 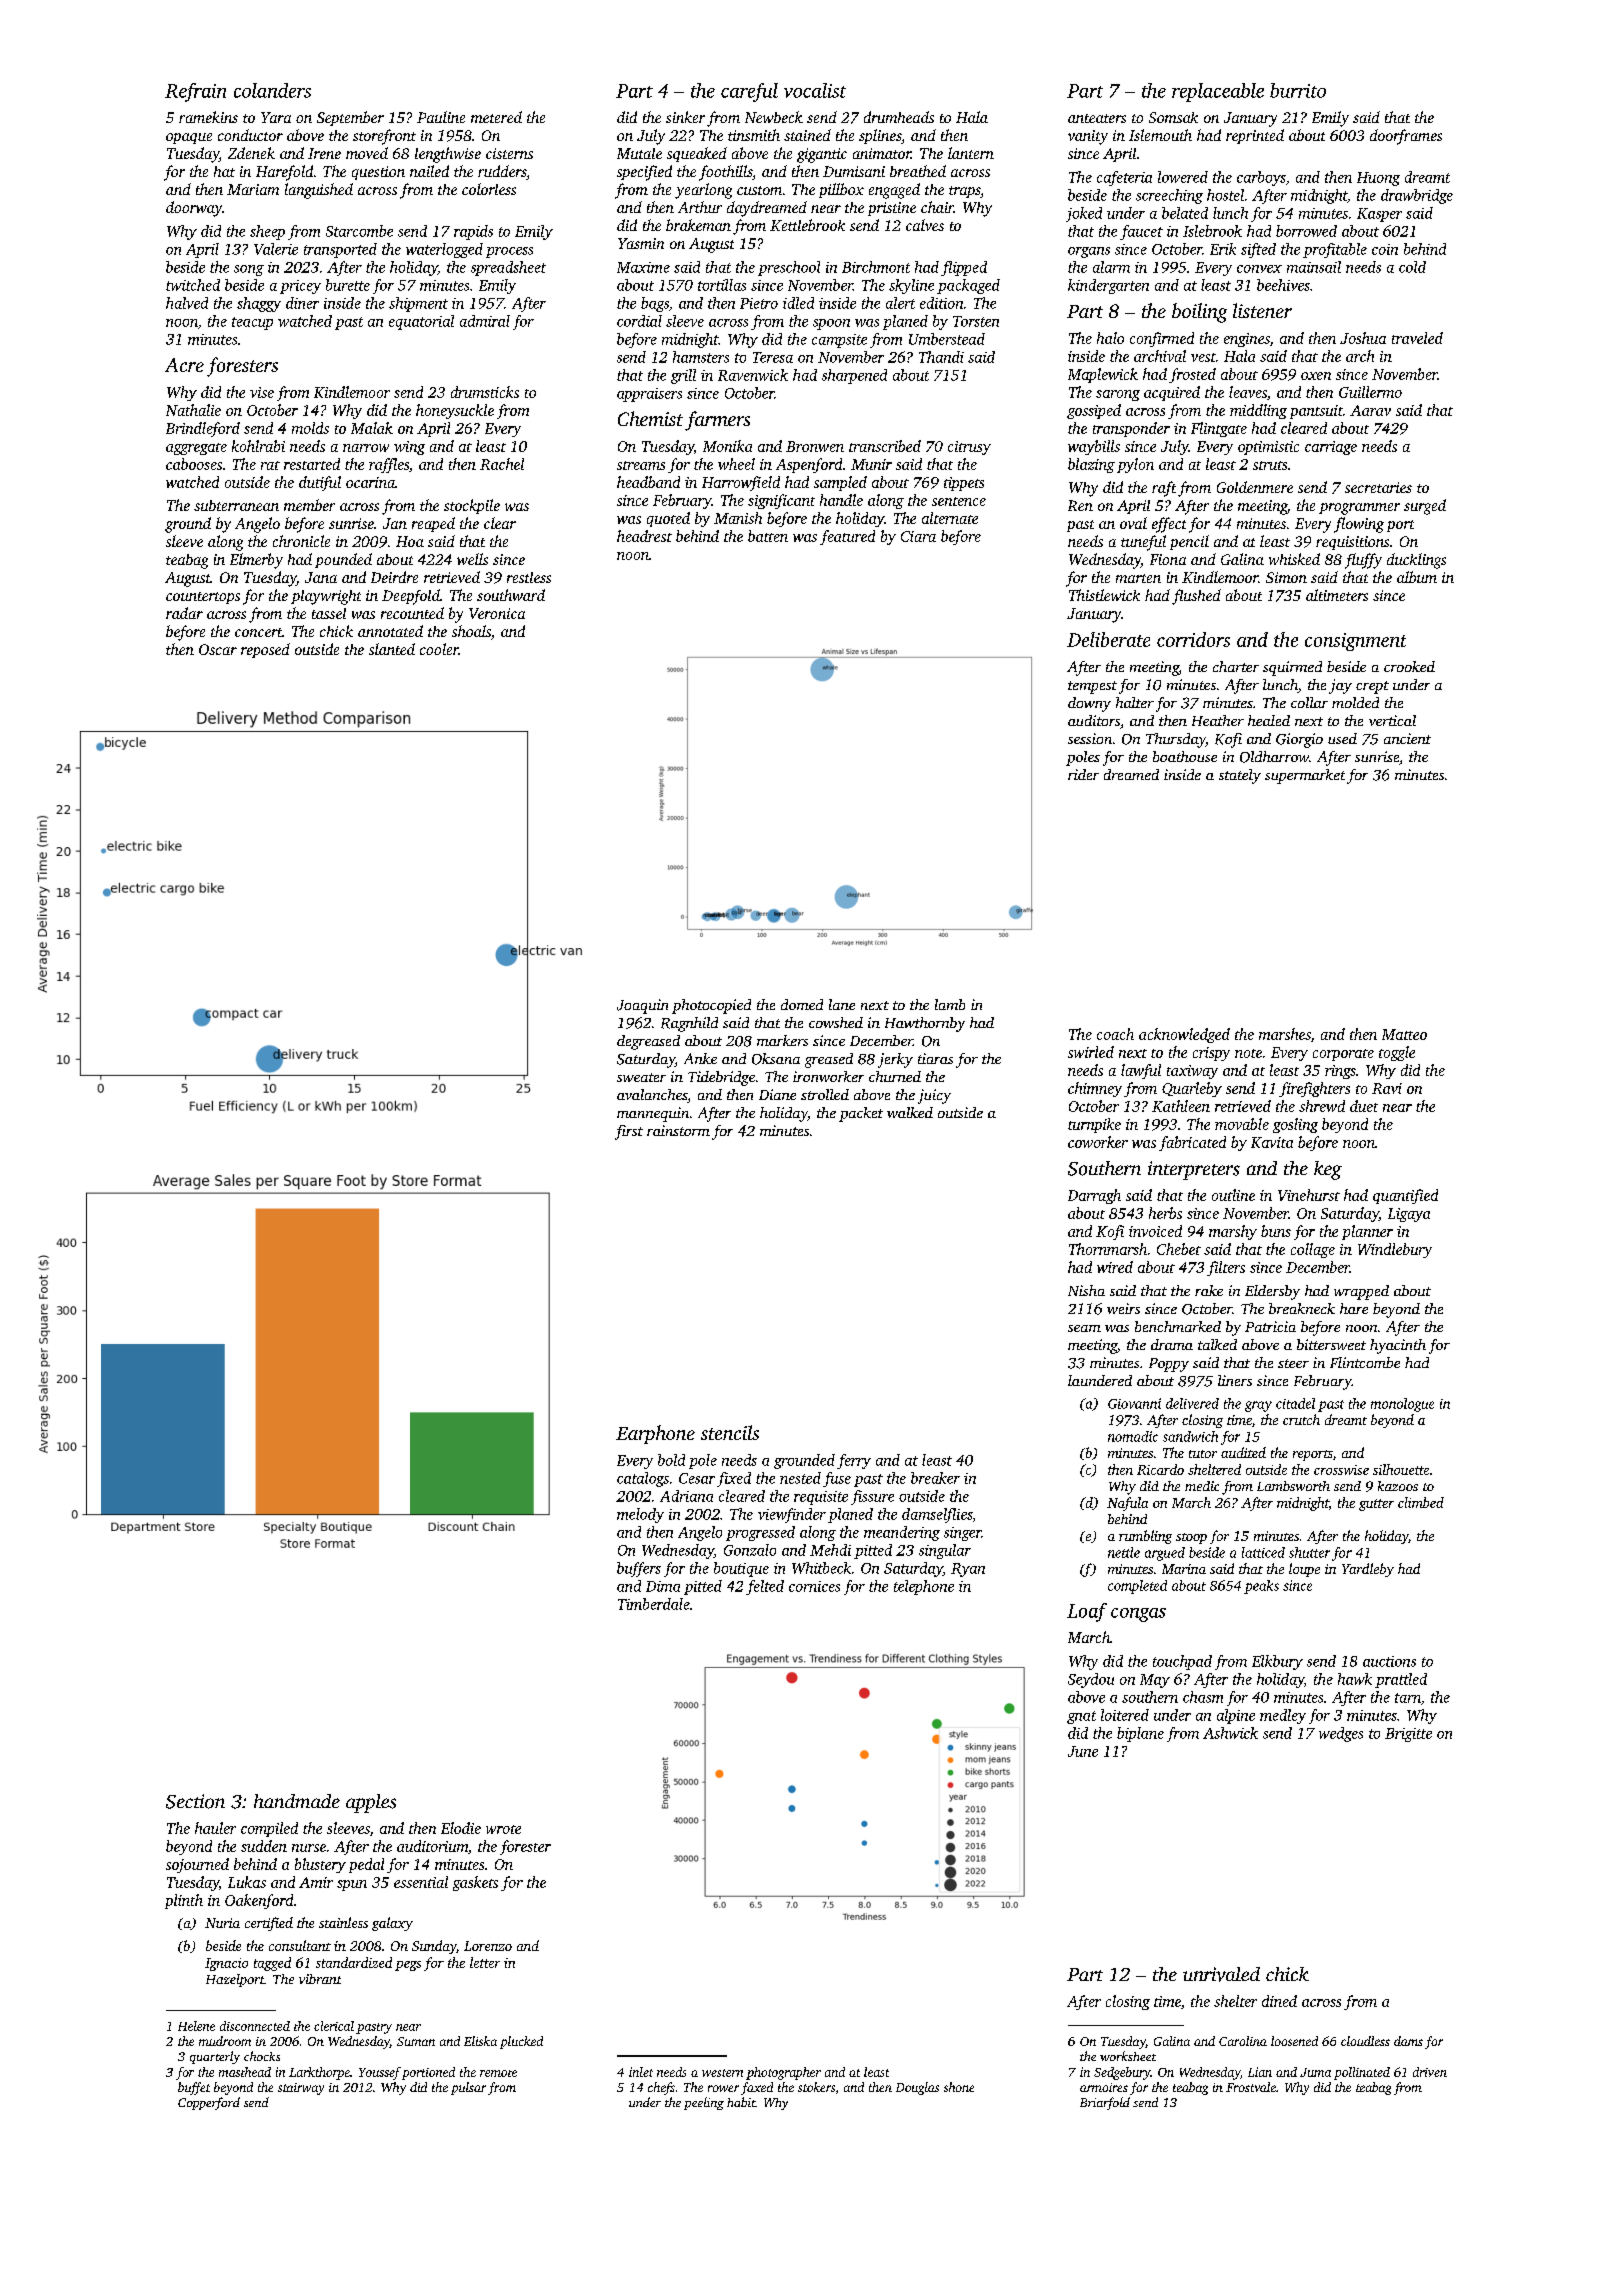 I want to click on burrito, so click(x=1298, y=90).
